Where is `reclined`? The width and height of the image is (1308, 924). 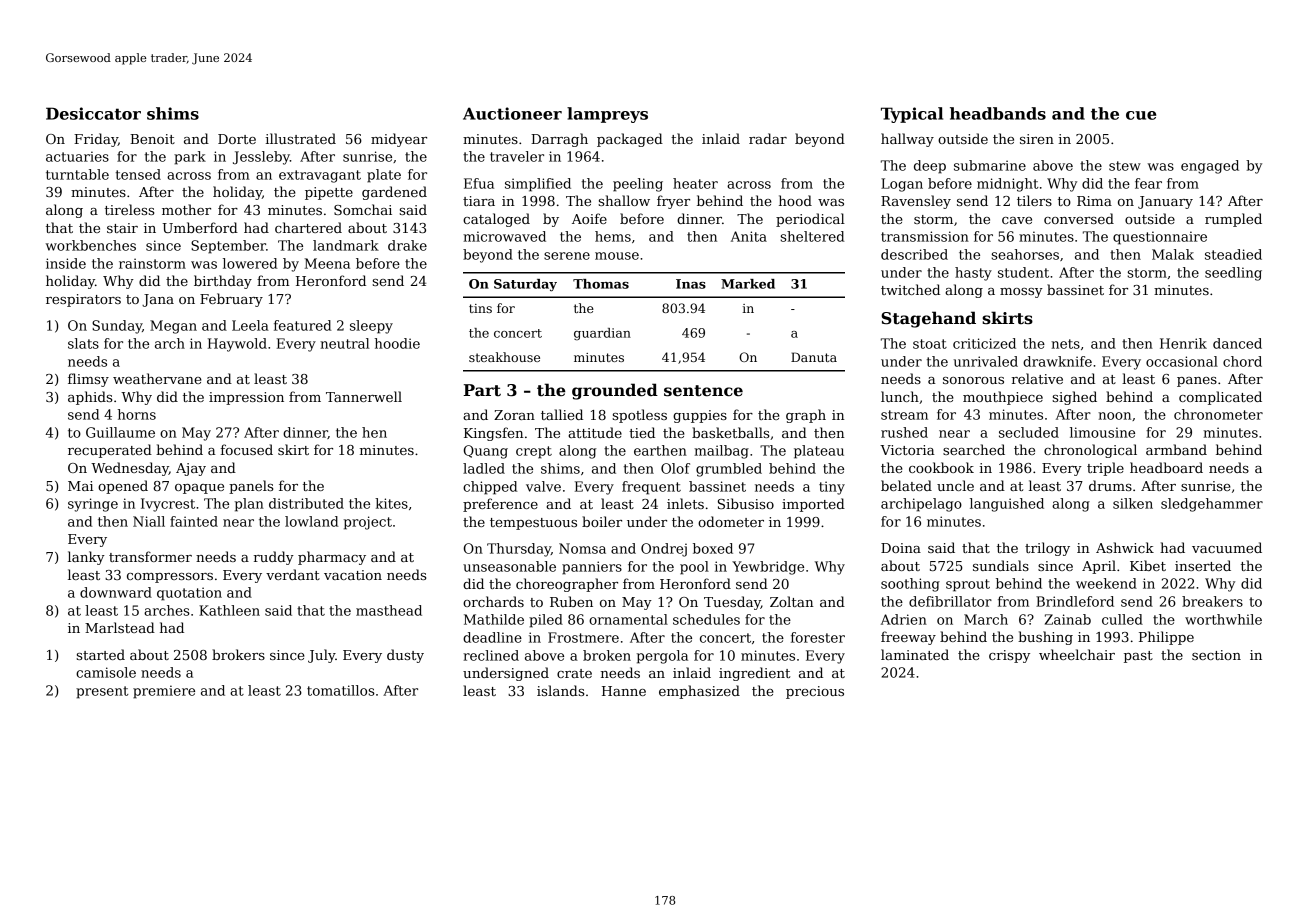
reclined is located at coordinates (491, 655).
